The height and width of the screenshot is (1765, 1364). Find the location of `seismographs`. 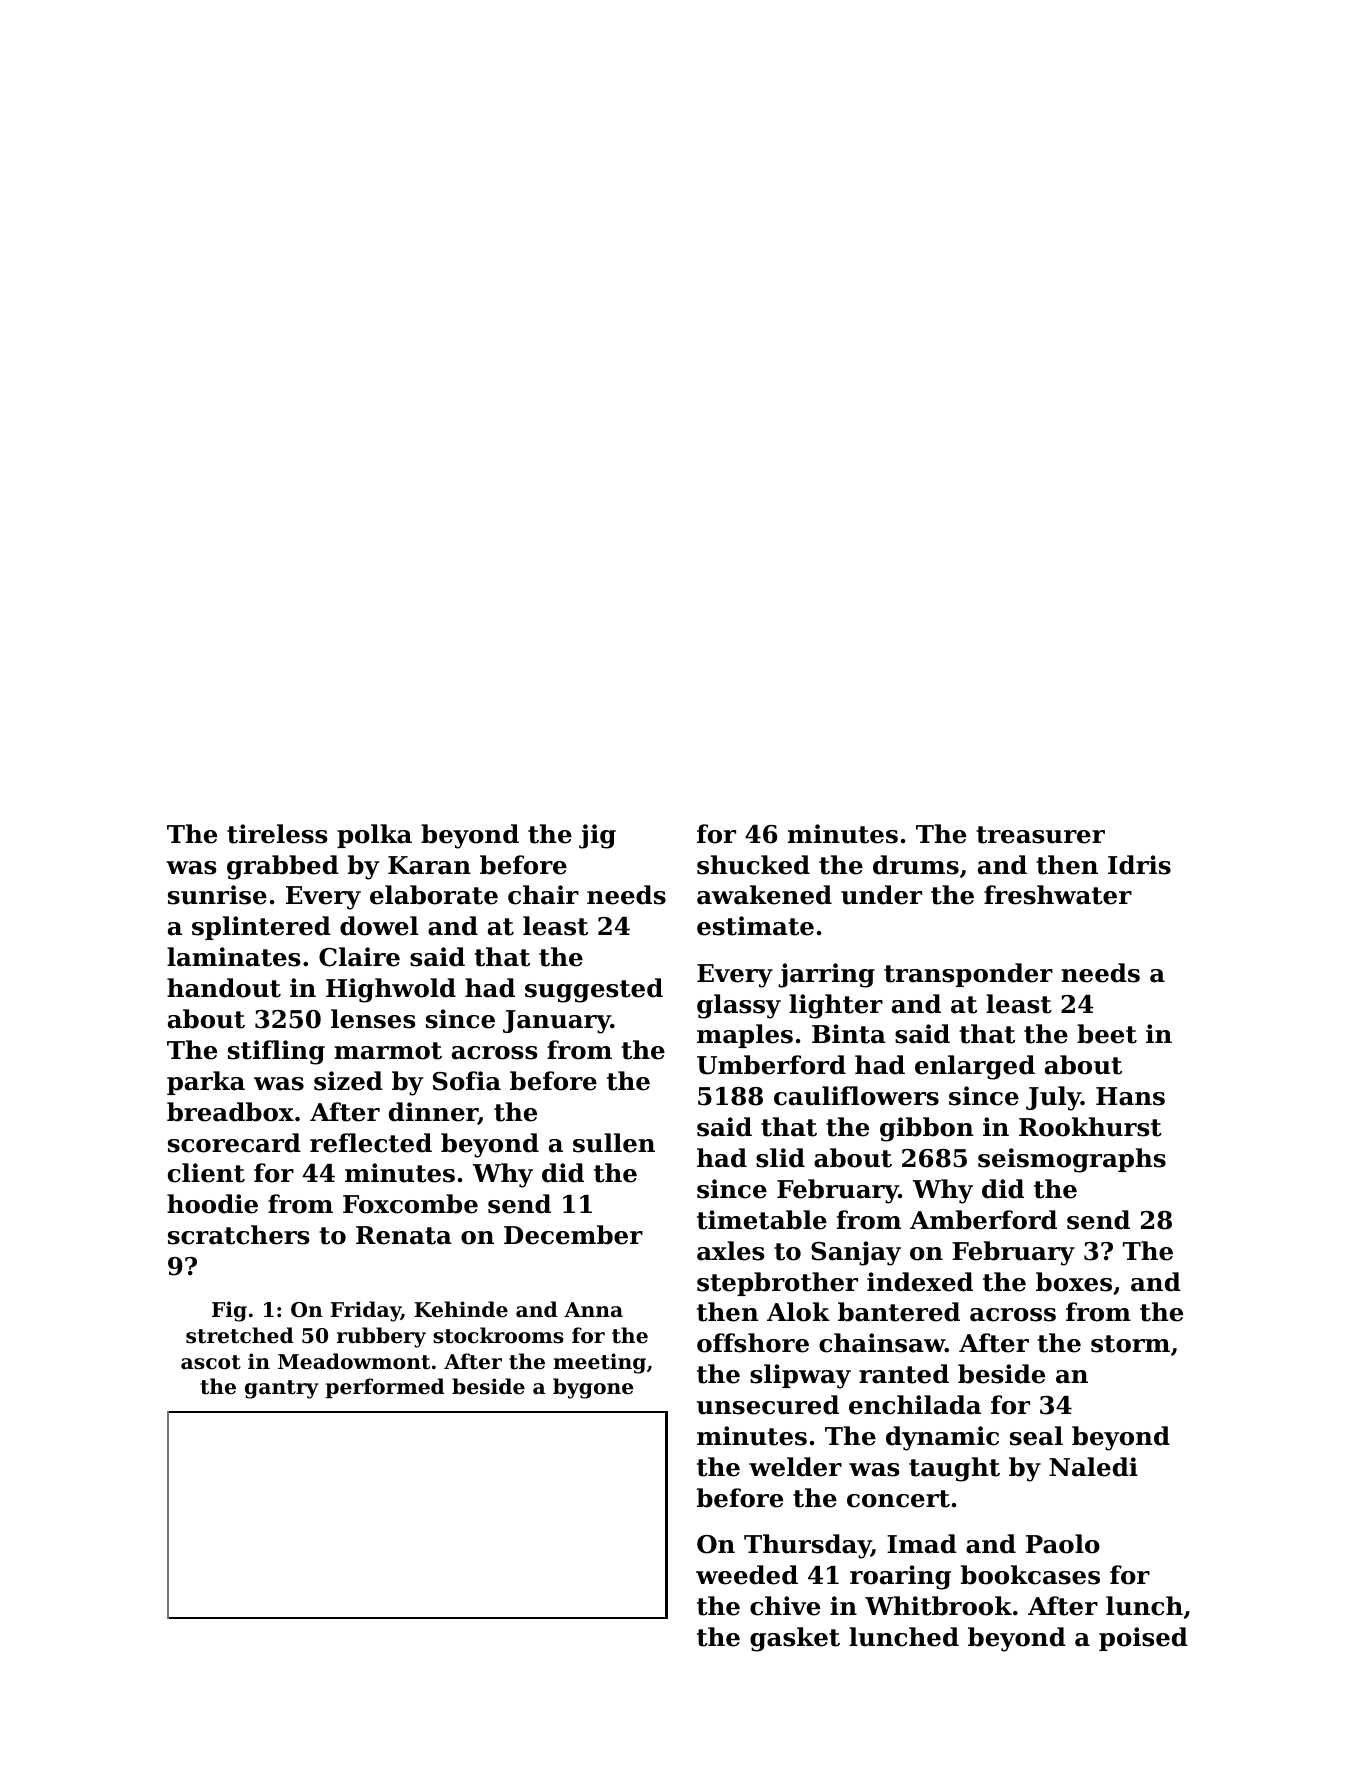

seismographs is located at coordinates (1072, 1160).
